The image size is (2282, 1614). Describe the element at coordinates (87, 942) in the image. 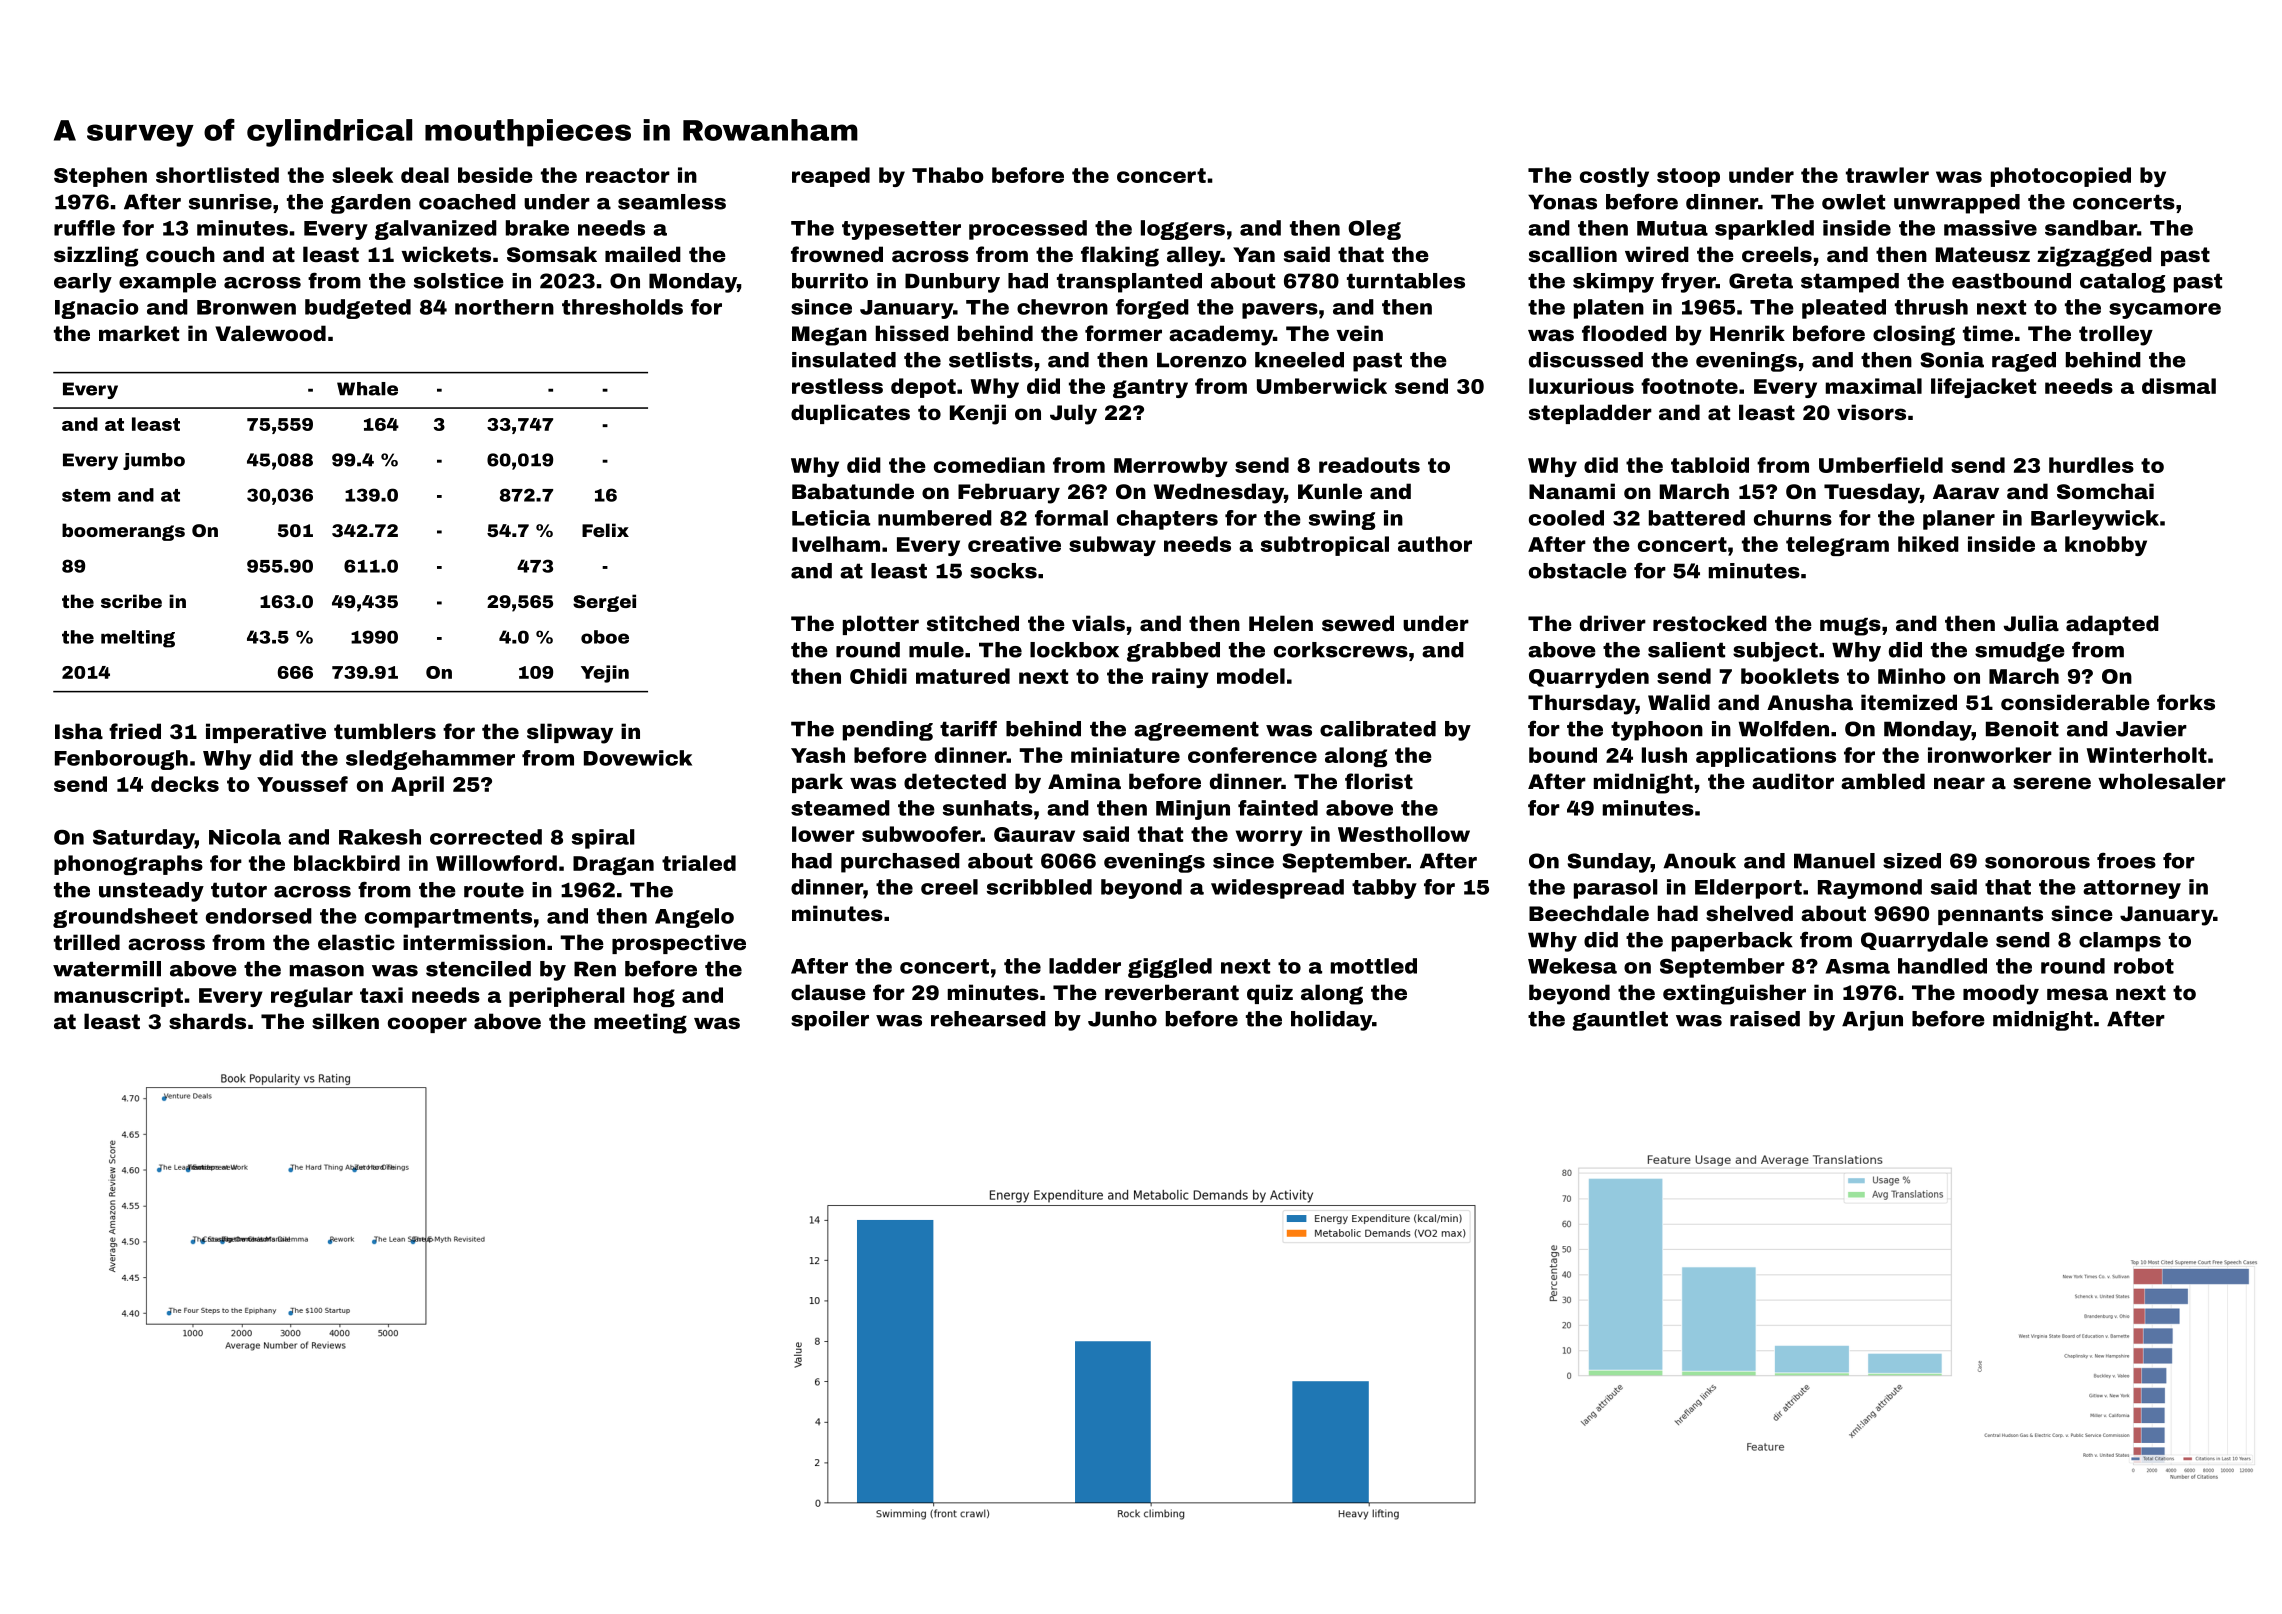

I see `trilled` at that location.
